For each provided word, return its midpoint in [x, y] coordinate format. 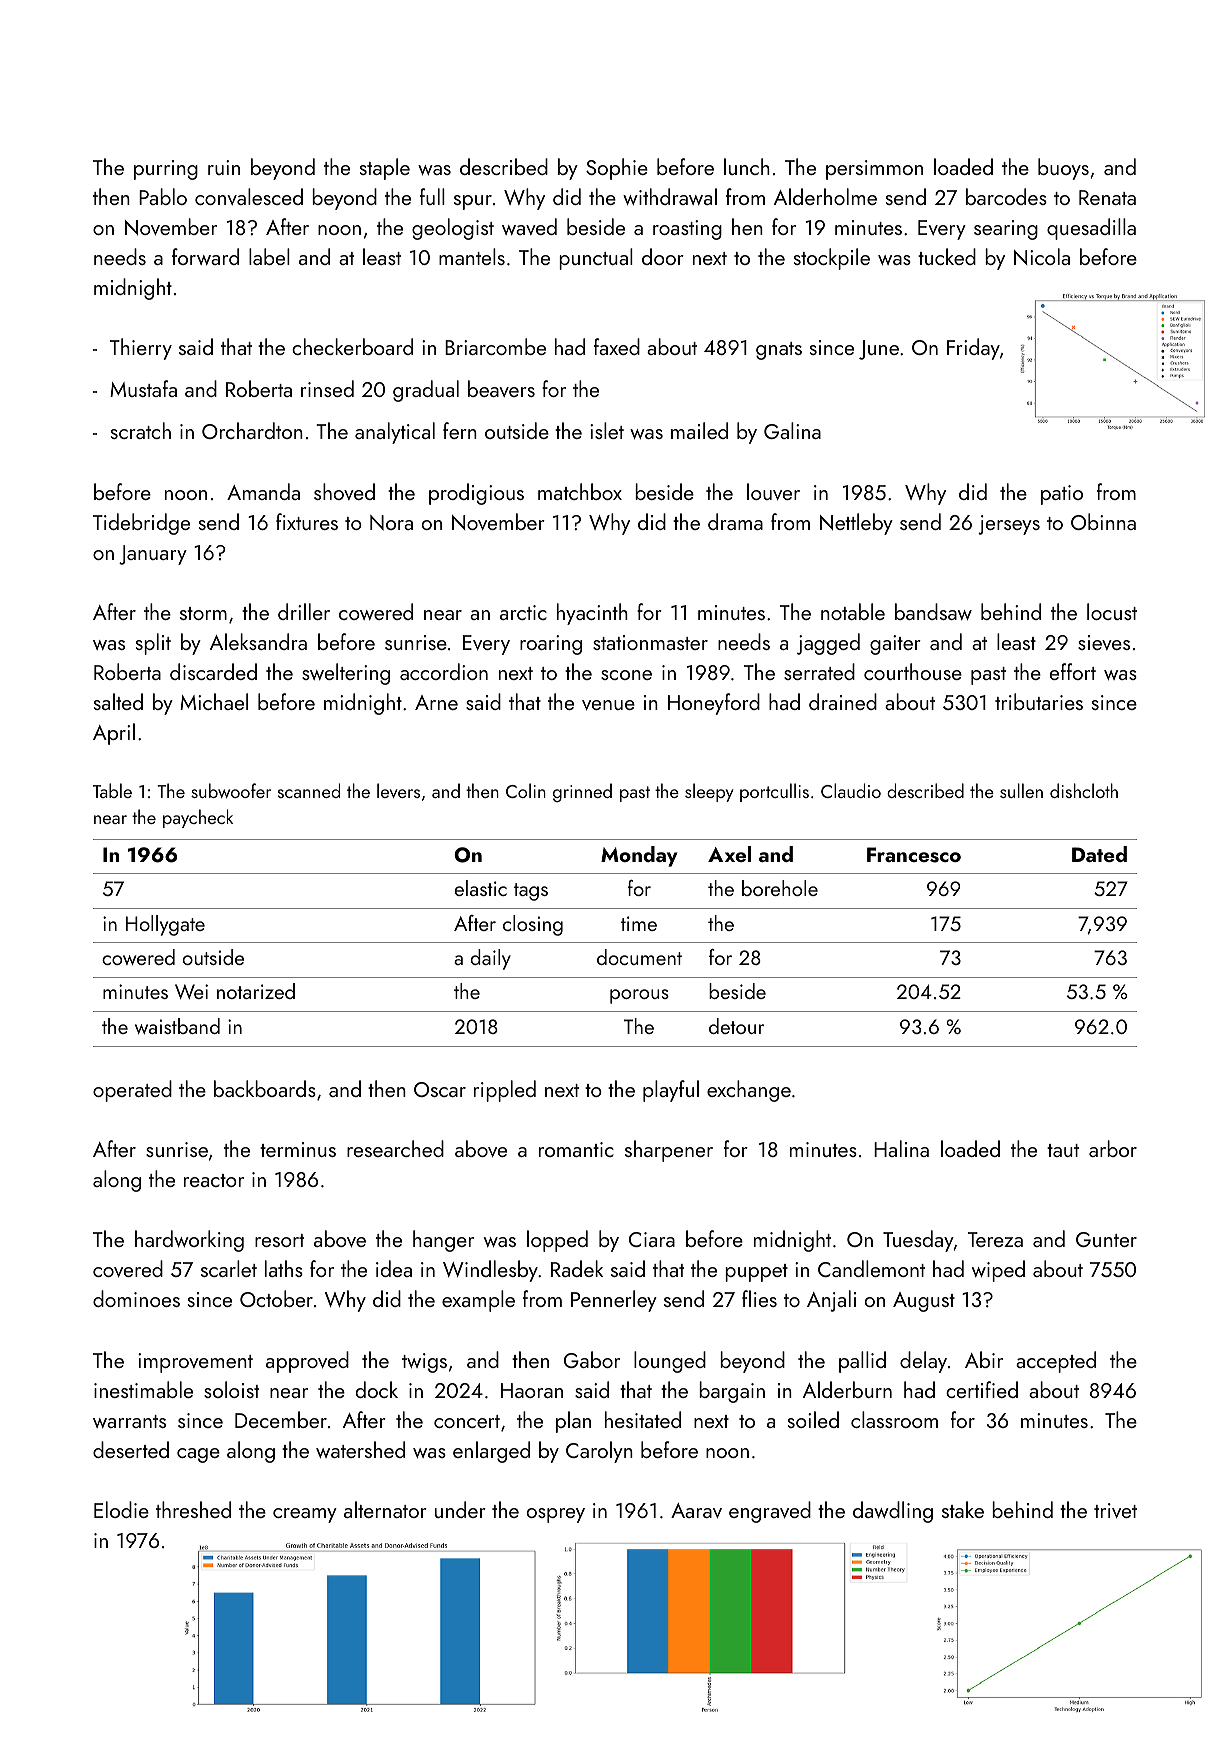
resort [279, 1240]
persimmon [874, 170]
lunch [747, 166]
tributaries [1039, 701]
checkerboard [352, 346]
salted [118, 701]
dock [377, 1389]
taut [1063, 1150]
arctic [523, 612]
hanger [443, 1241]
